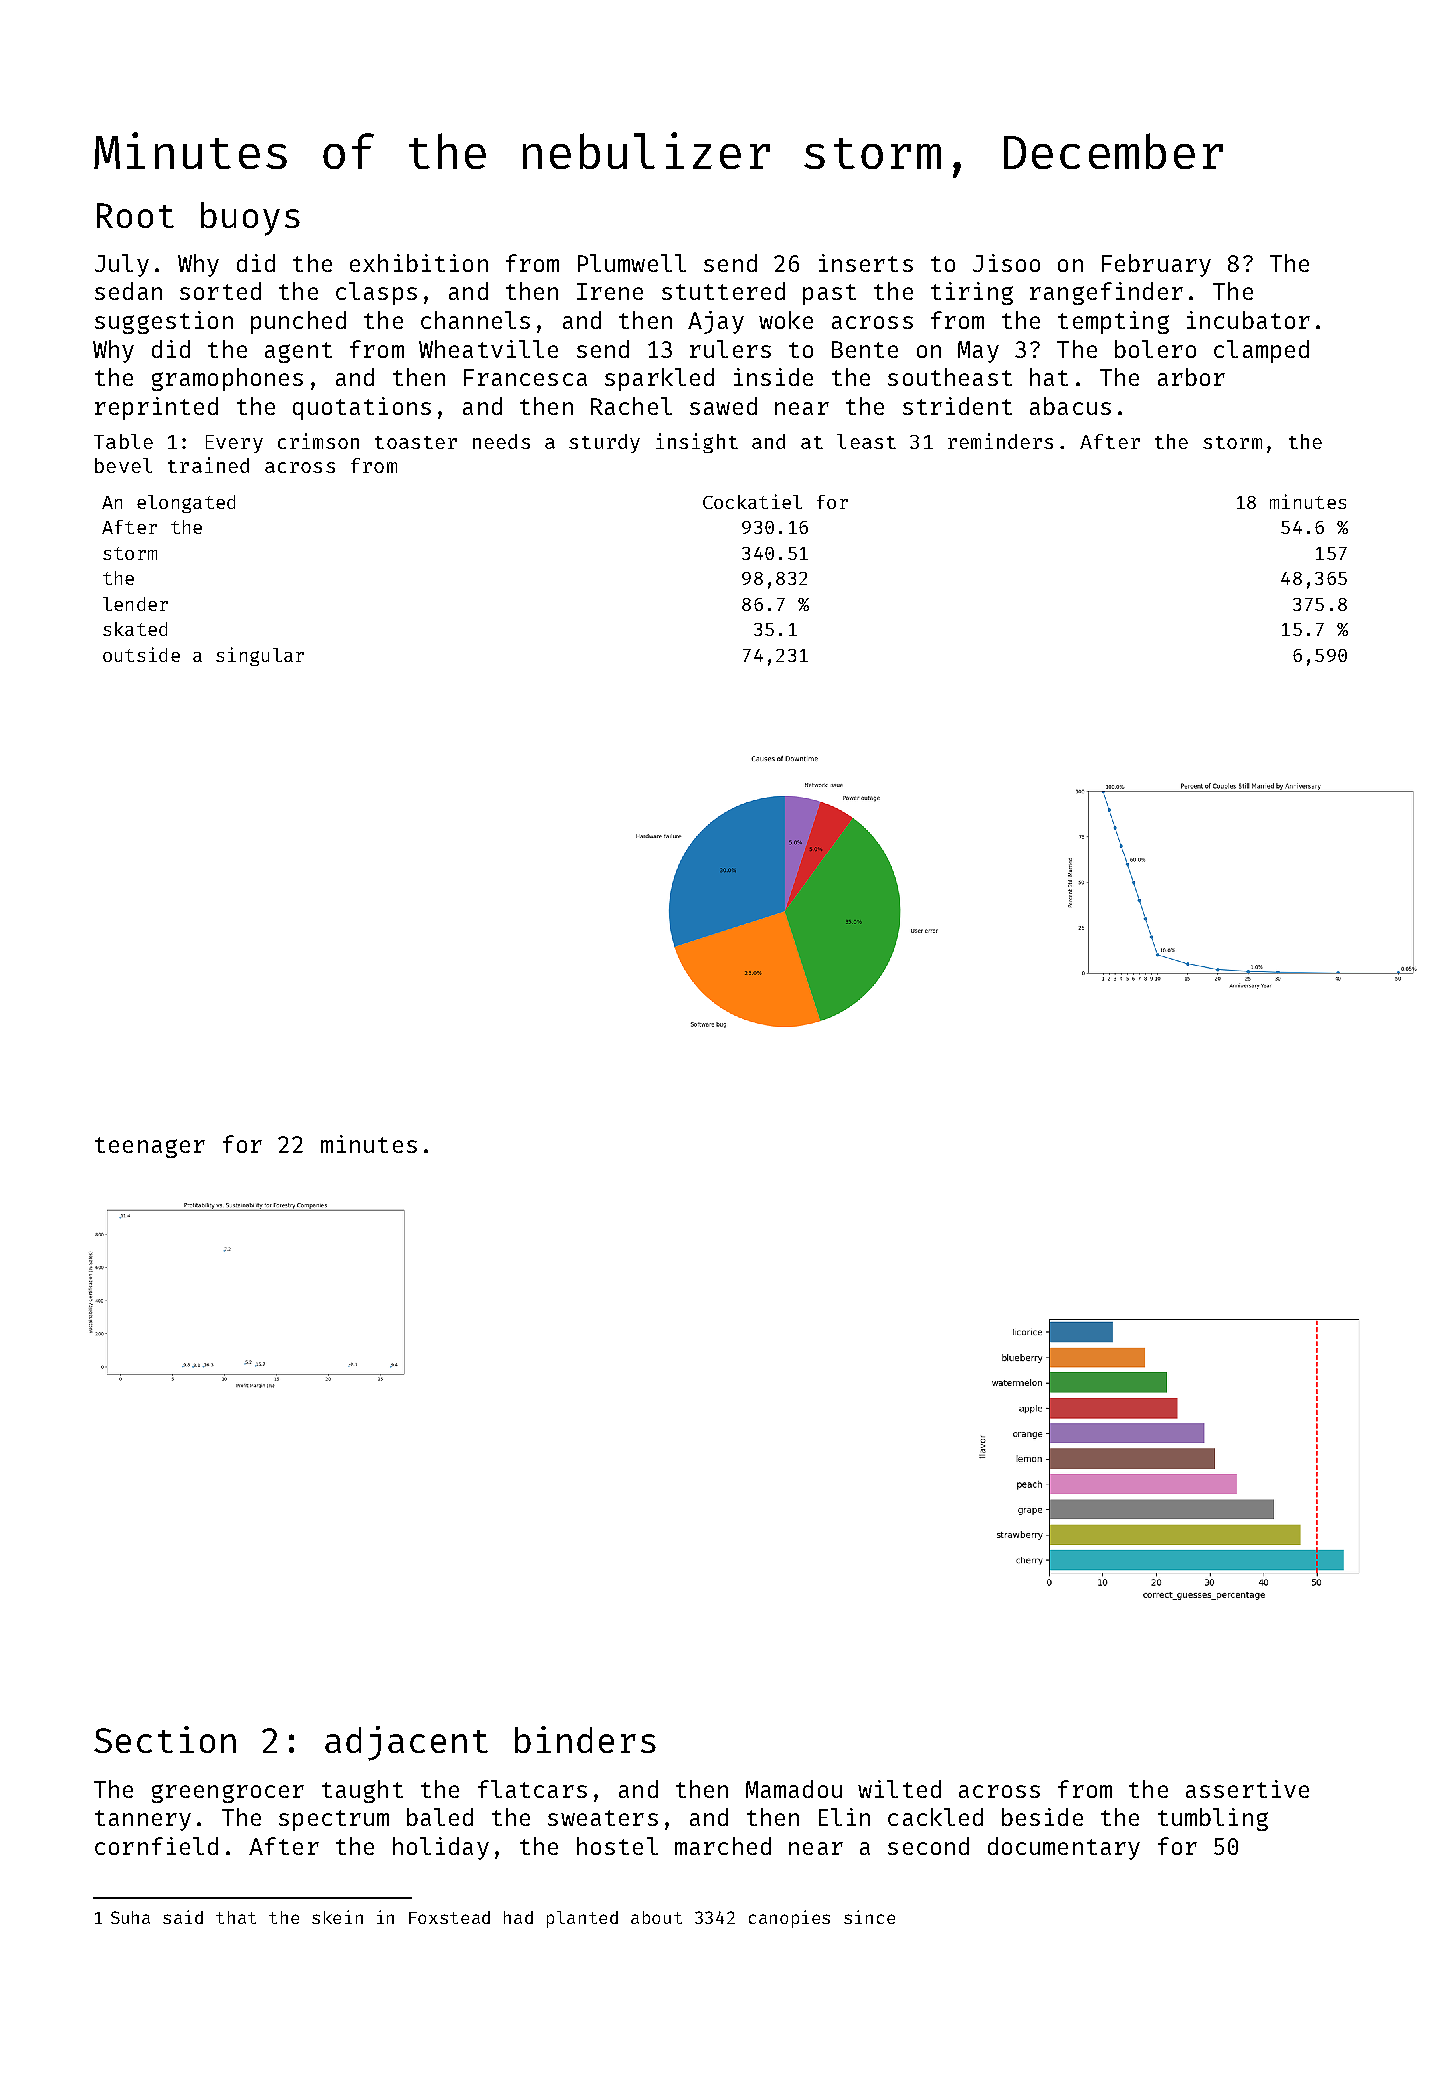  What do you see at coordinates (165, 1739) in the screenshot?
I see `Section` at bounding box center [165, 1739].
